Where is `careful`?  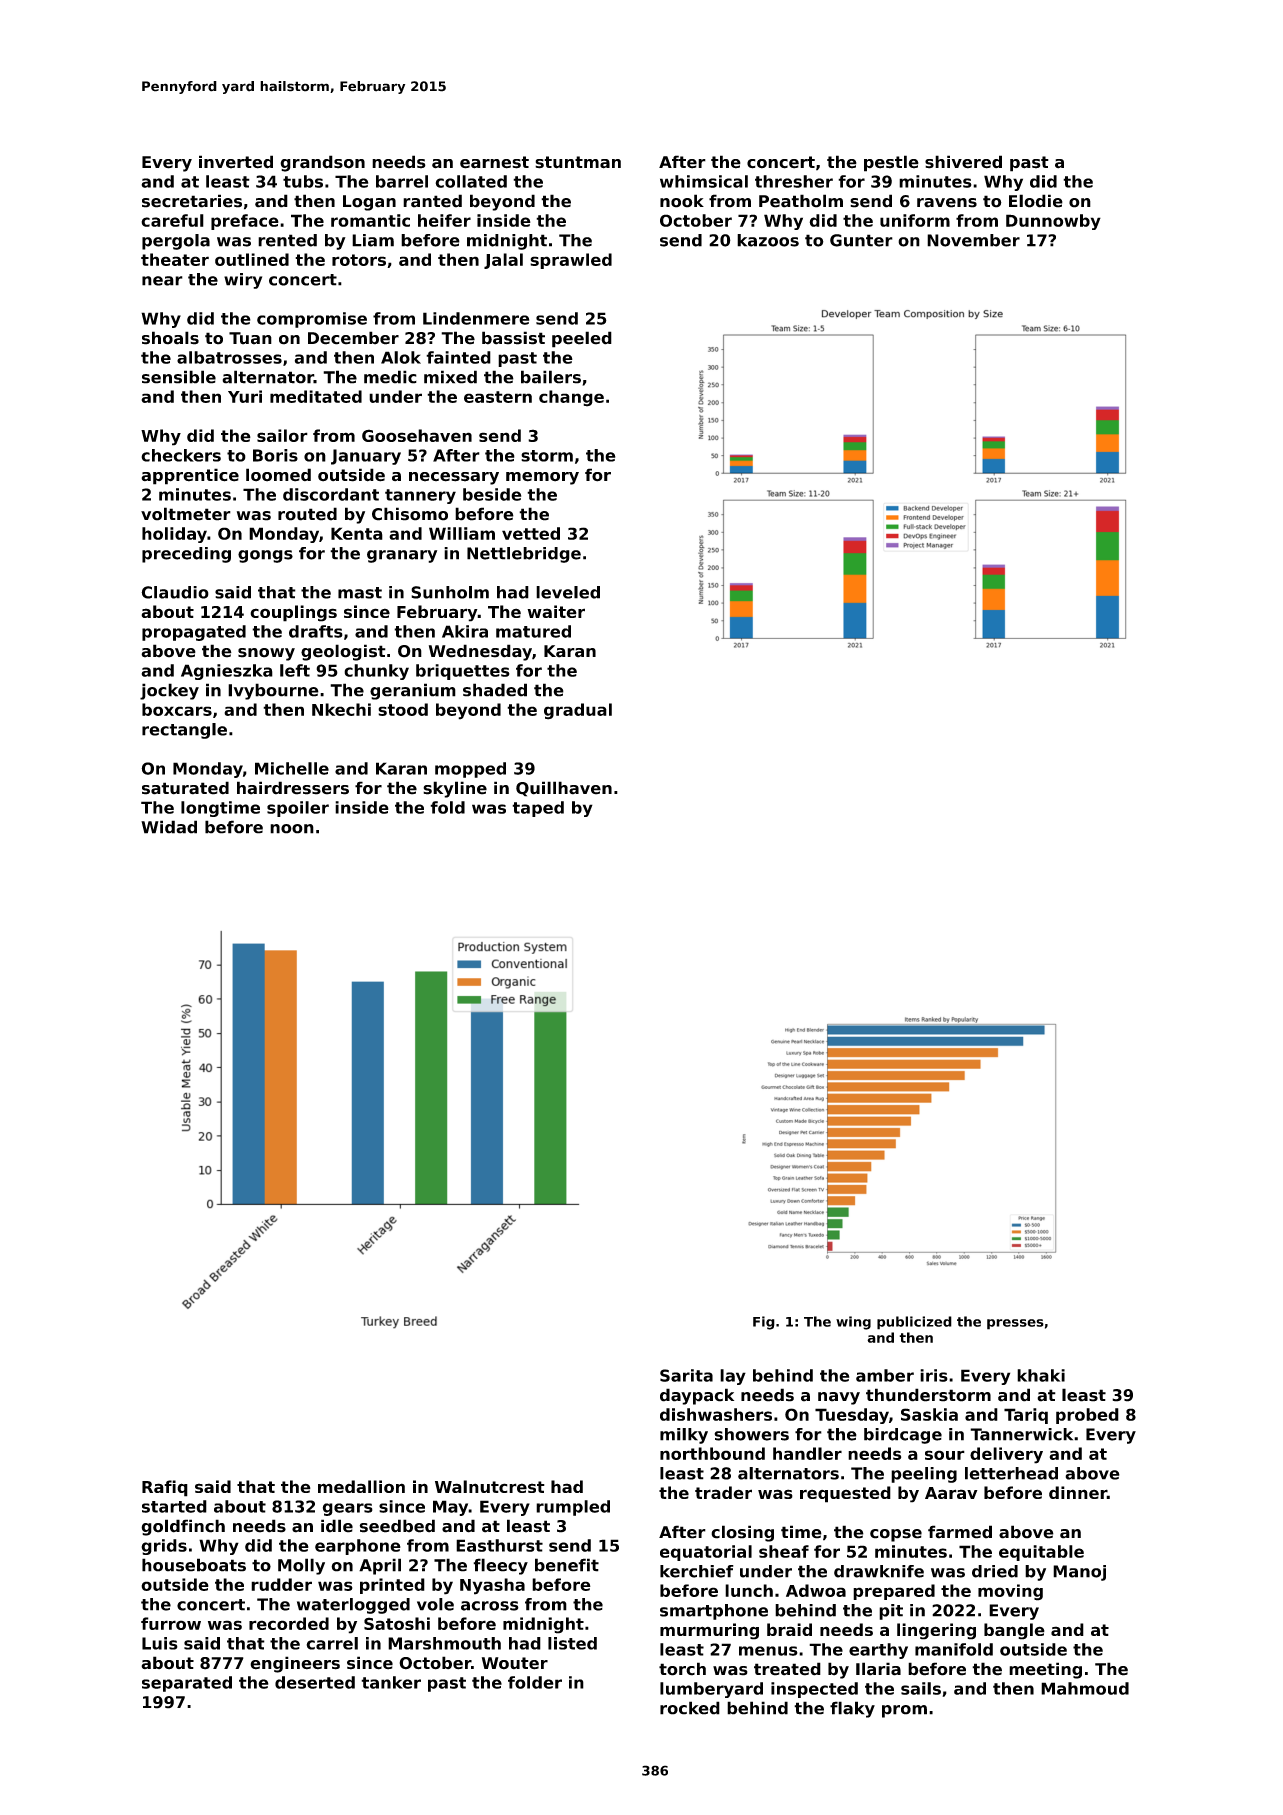 careful is located at coordinates (172, 220).
